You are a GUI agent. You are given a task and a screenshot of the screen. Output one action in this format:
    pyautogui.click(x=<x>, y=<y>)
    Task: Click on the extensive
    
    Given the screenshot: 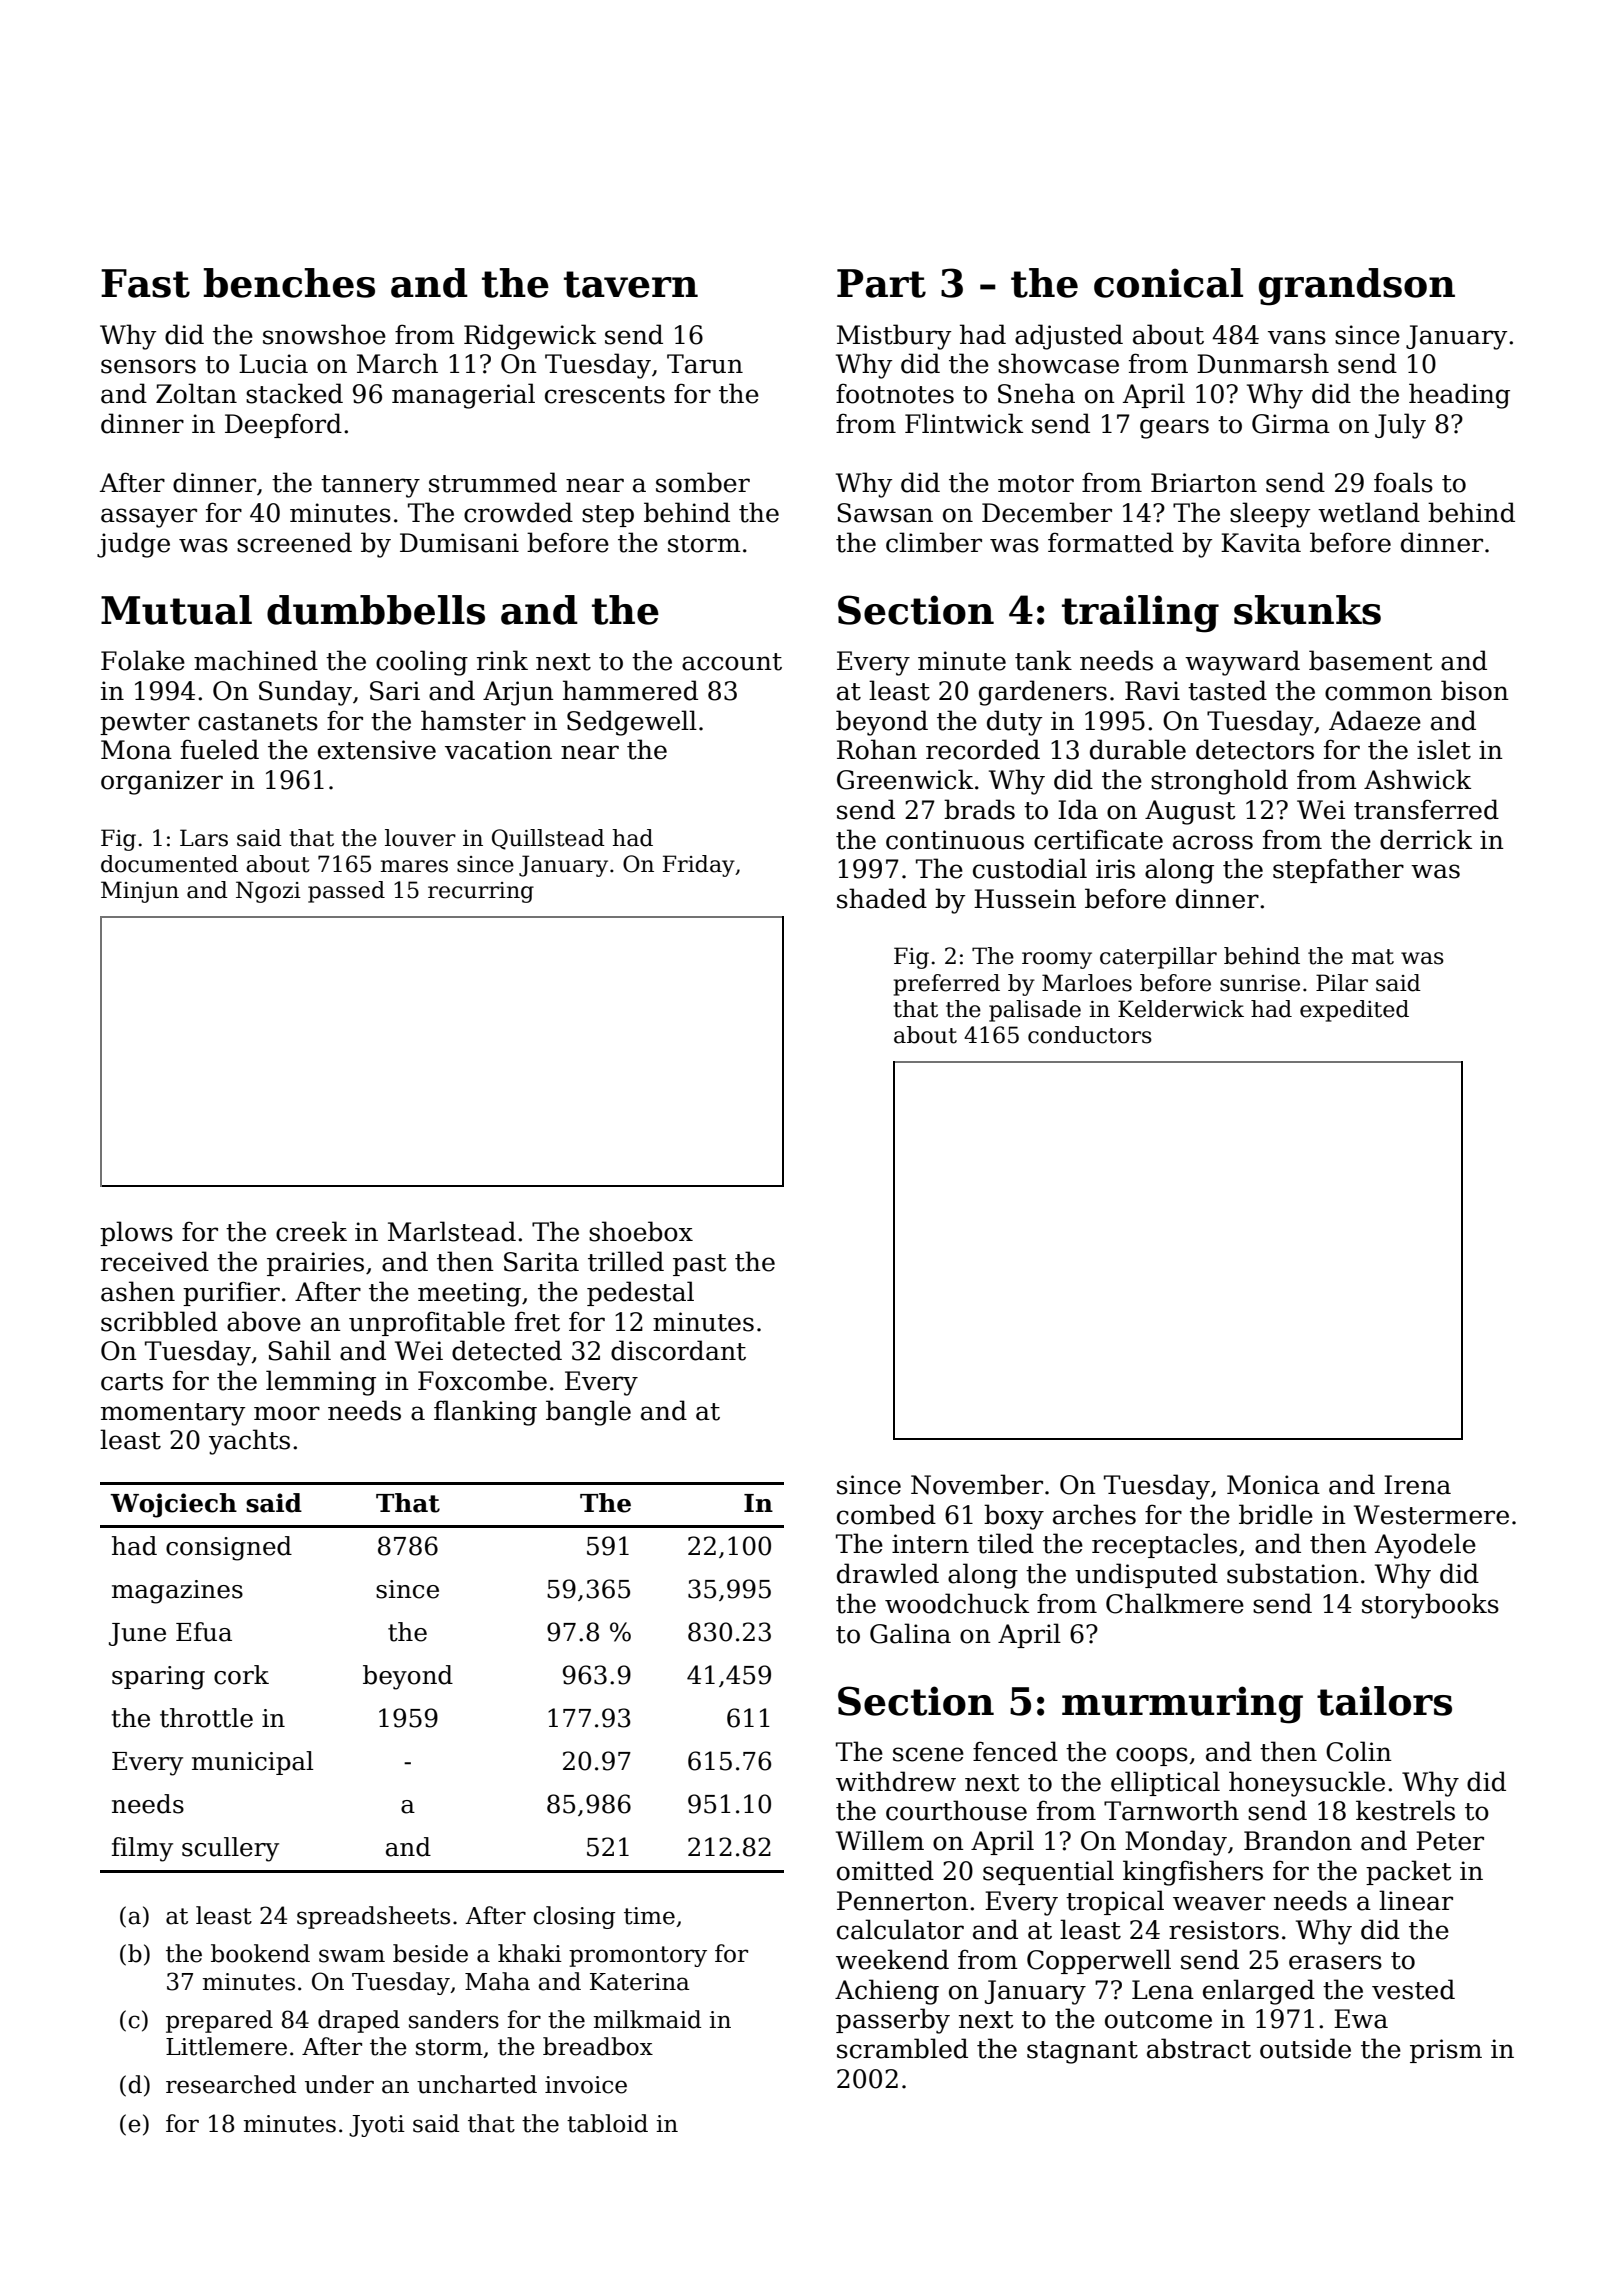 What is the action you would take?
    pyautogui.click(x=377, y=750)
